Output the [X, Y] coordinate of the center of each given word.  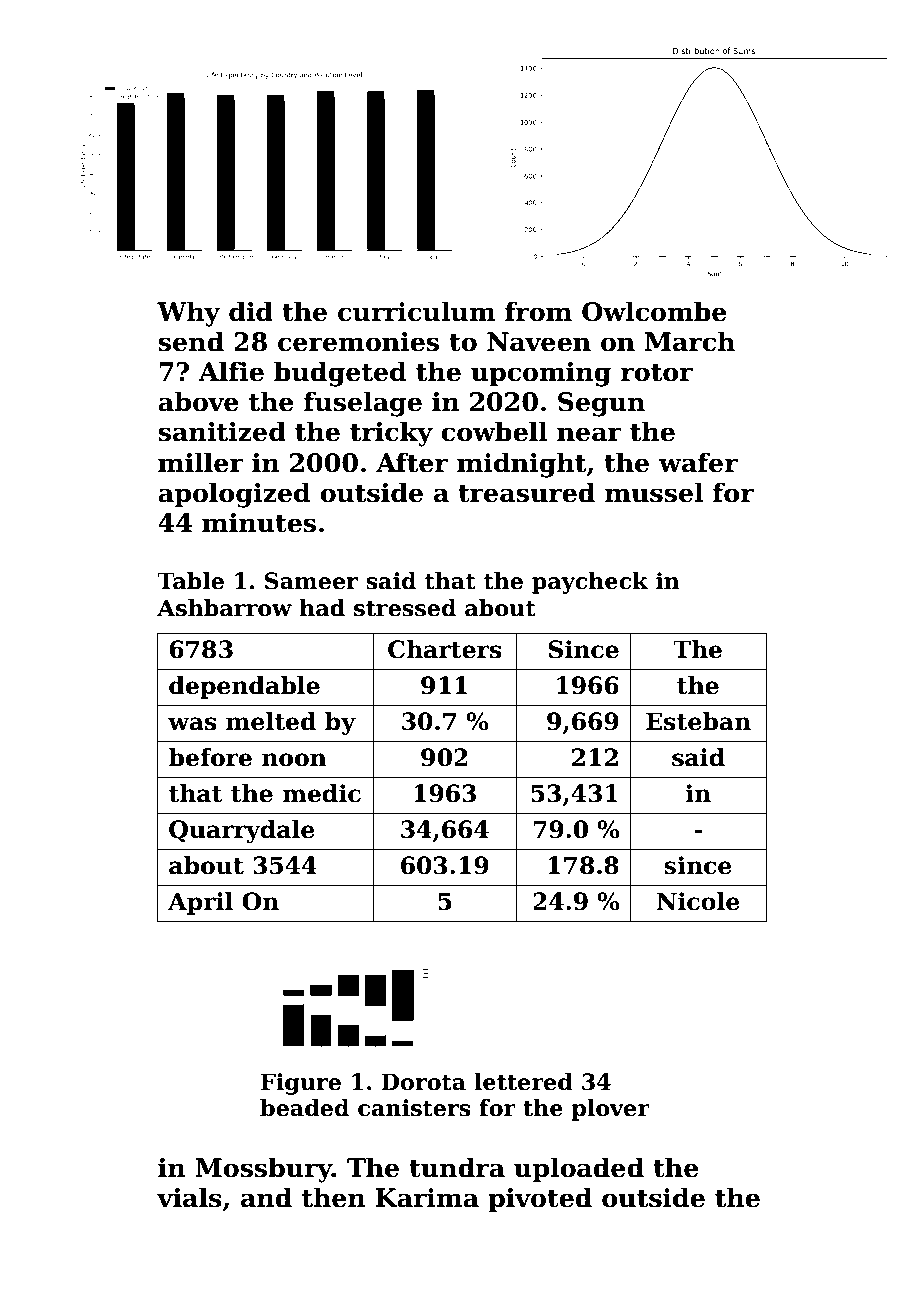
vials [189, 1197]
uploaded [579, 1169]
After [412, 462]
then [334, 1197]
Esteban [698, 721]
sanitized [222, 431]
